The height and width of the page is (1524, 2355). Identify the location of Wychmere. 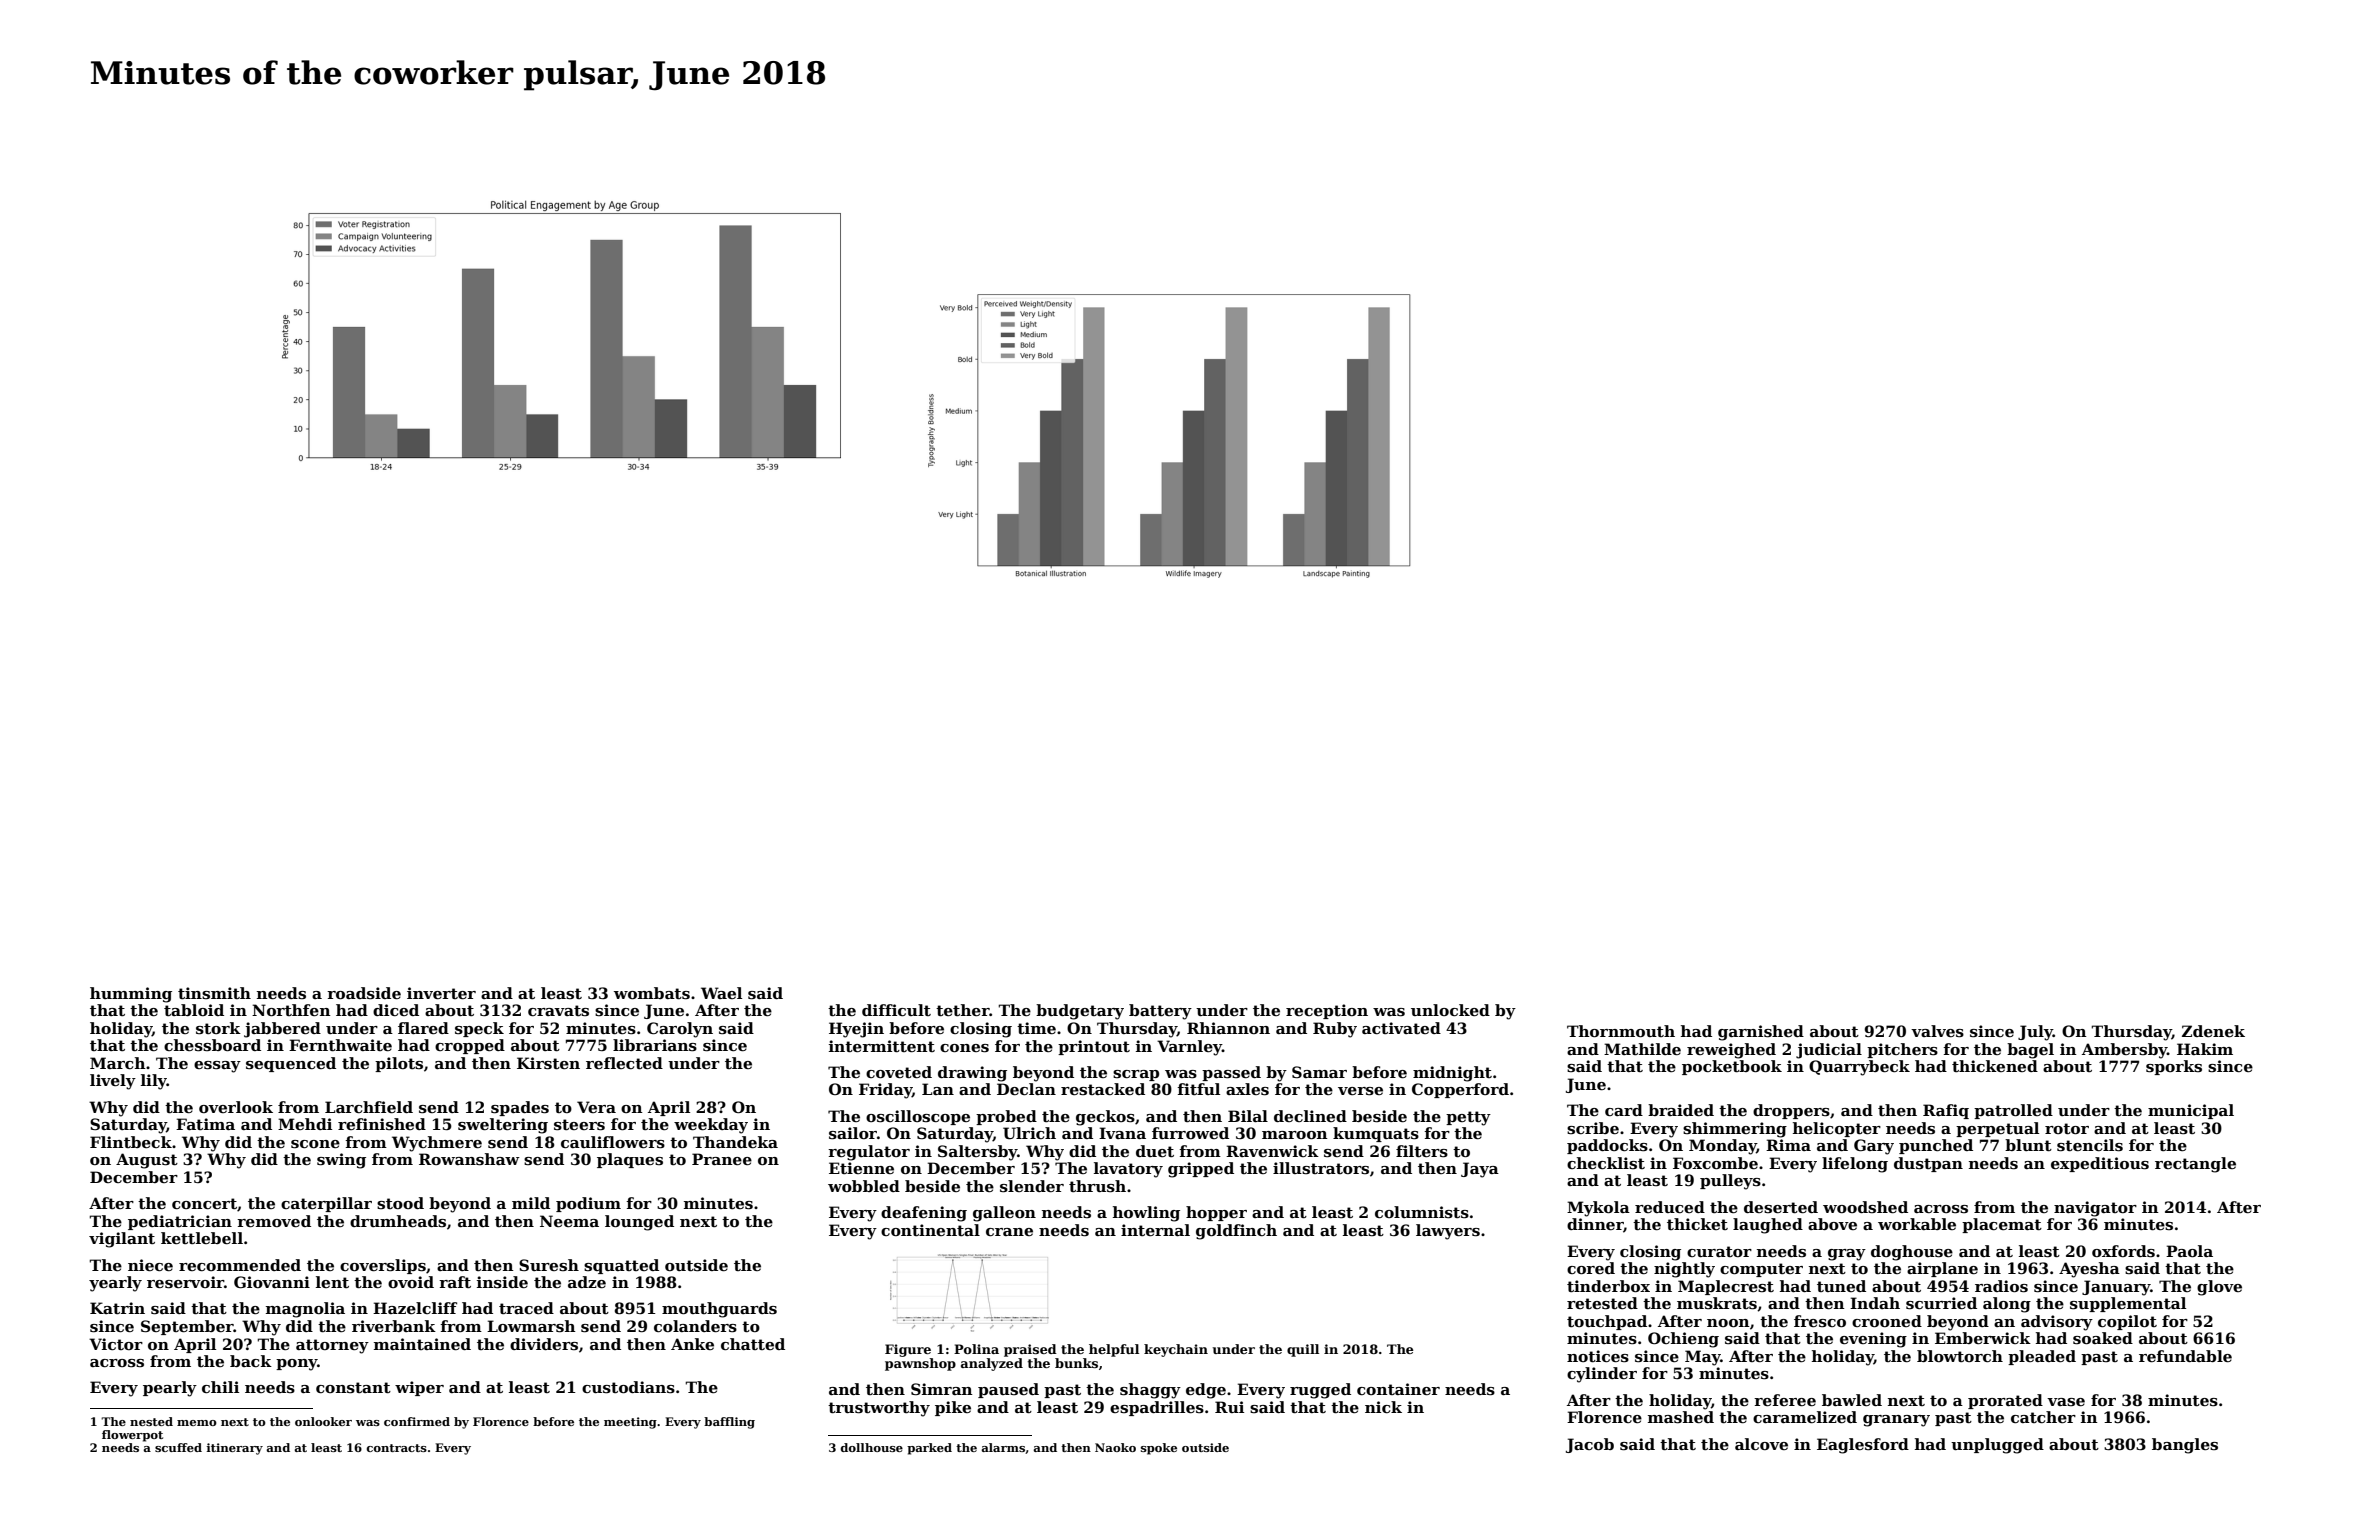
(437, 1144).
